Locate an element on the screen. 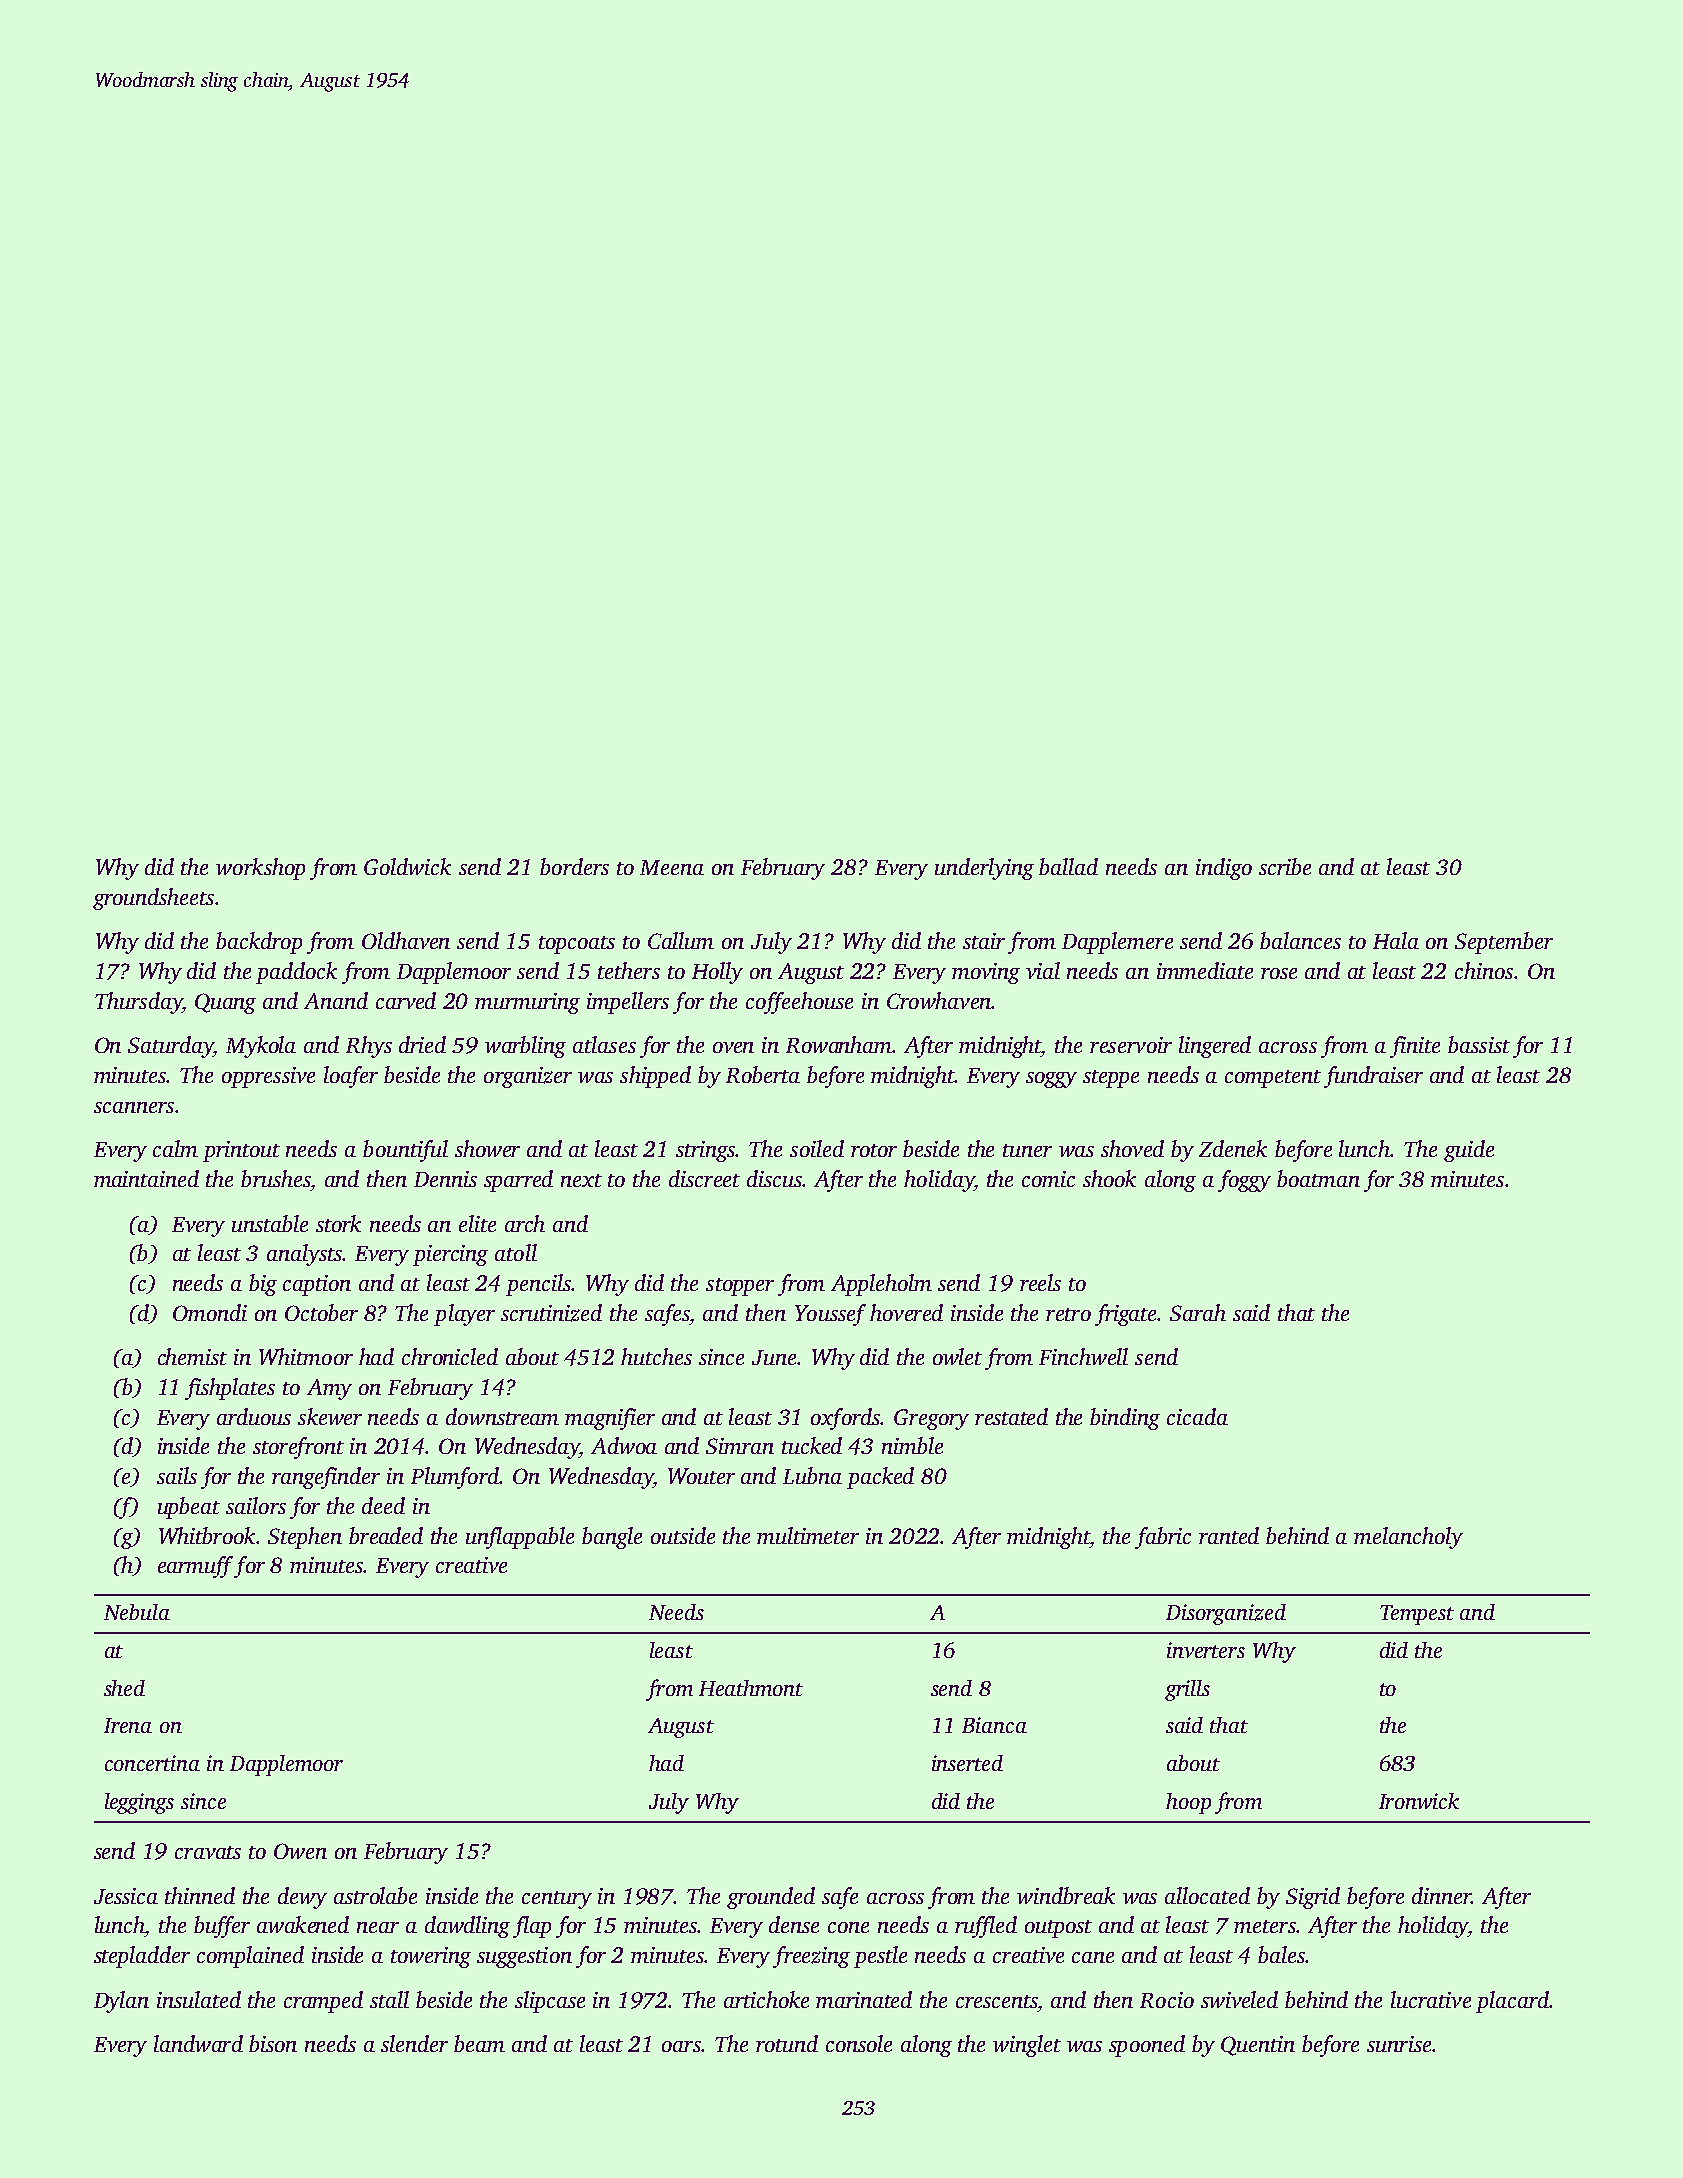 Image resolution: width=1683 pixels, height=2178 pixels. Disorganized is located at coordinates (1226, 1614).
